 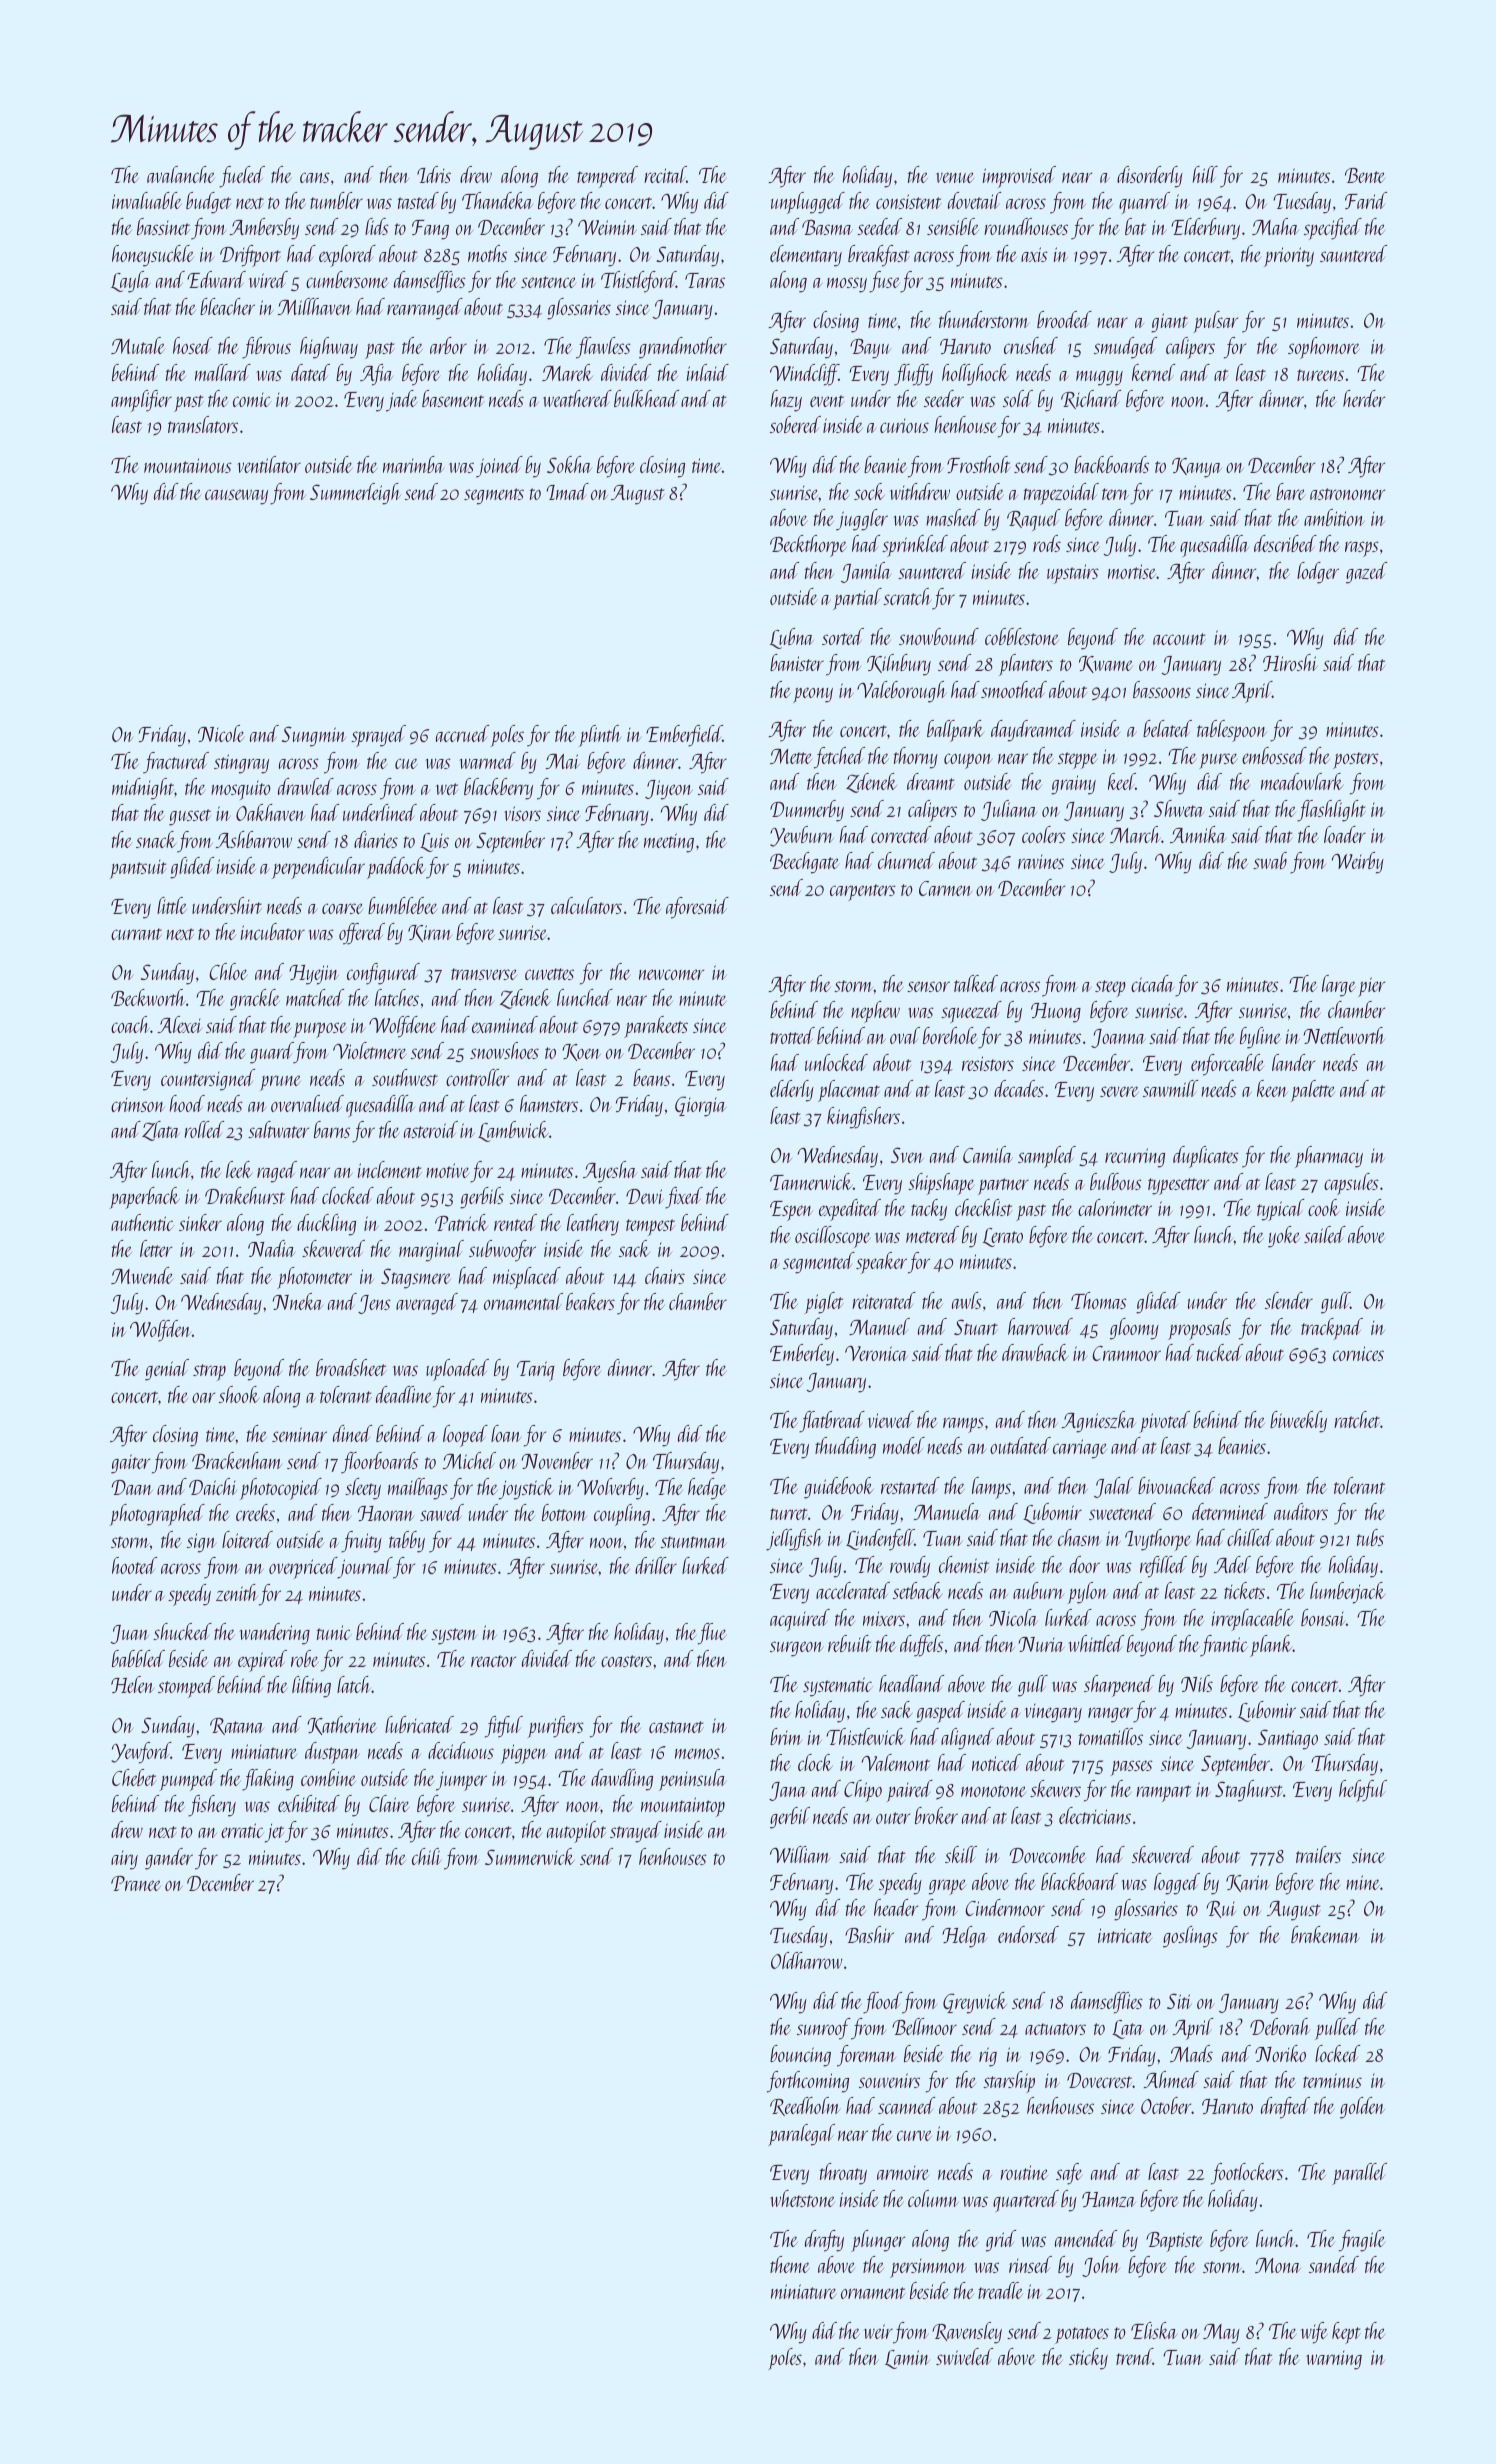 What do you see at coordinates (134, 1777) in the screenshot?
I see `Chebet` at bounding box center [134, 1777].
